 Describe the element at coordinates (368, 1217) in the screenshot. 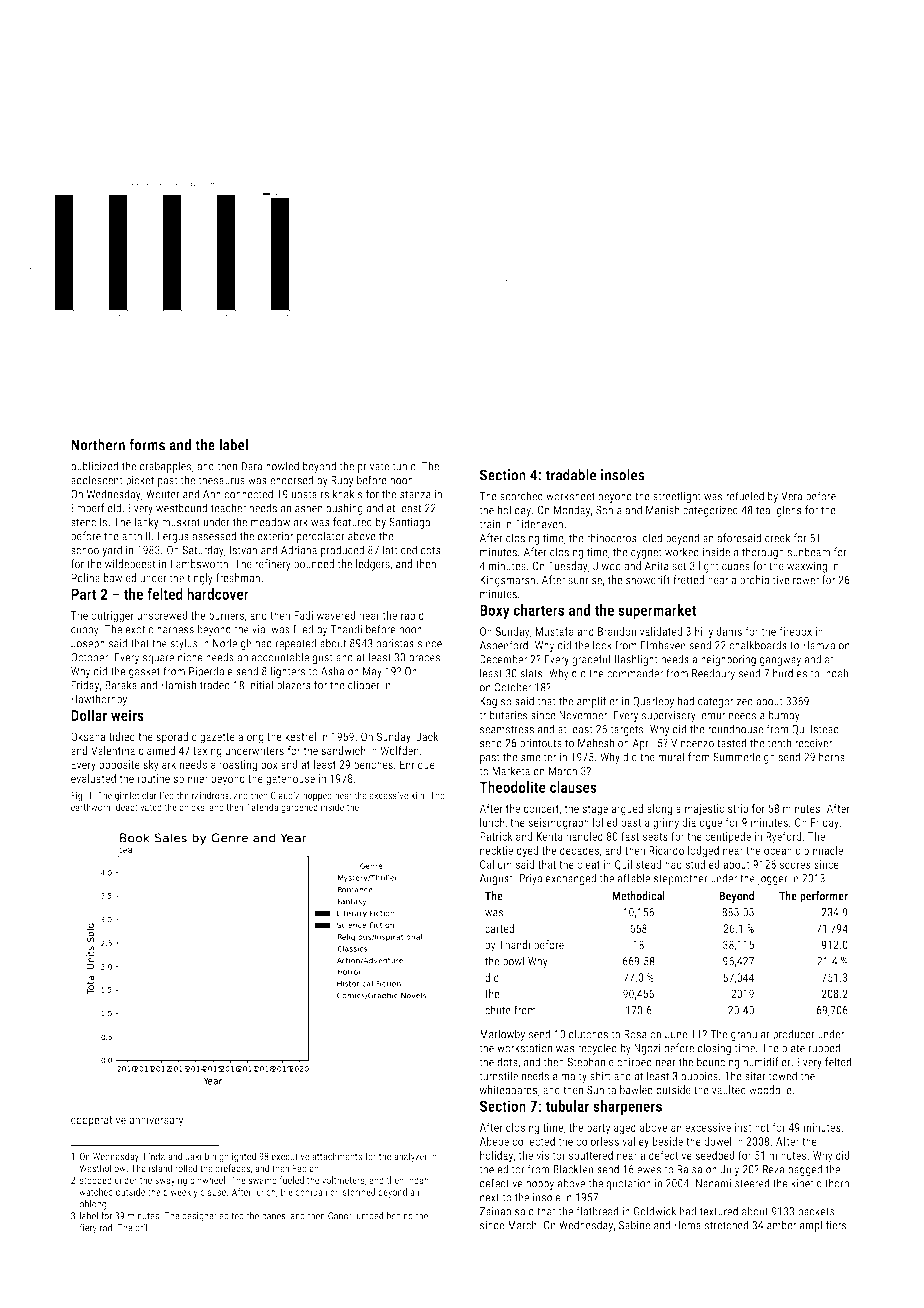

I see `jumped` at that location.
